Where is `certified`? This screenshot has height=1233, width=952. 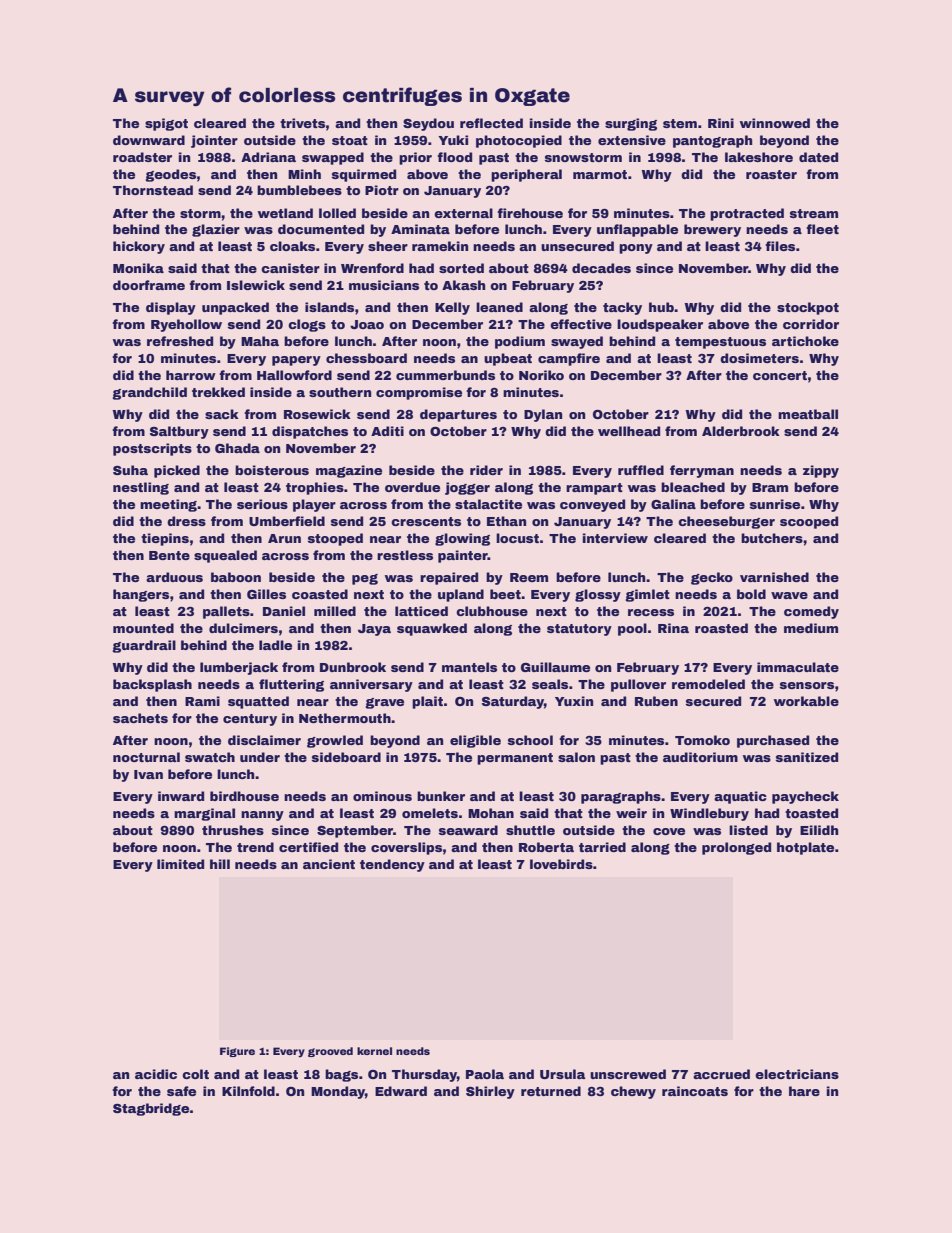
certified is located at coordinates (308, 847).
